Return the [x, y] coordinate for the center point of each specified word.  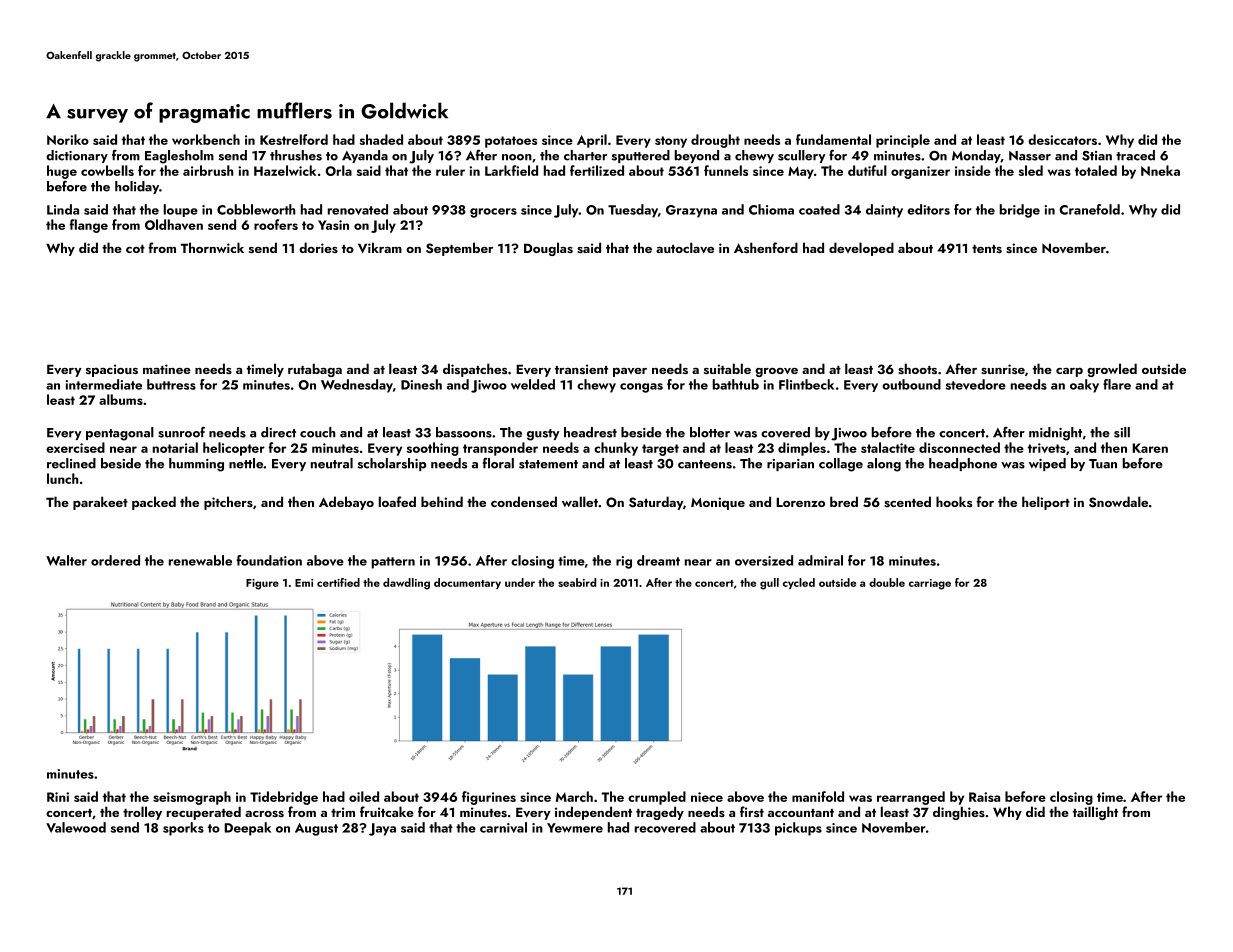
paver [630, 372]
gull [769, 584]
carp [1069, 372]
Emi [304, 583]
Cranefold [1089, 209]
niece [707, 797]
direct [278, 432]
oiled [364, 796]
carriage [930, 584]
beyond [697, 156]
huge [62, 172]
